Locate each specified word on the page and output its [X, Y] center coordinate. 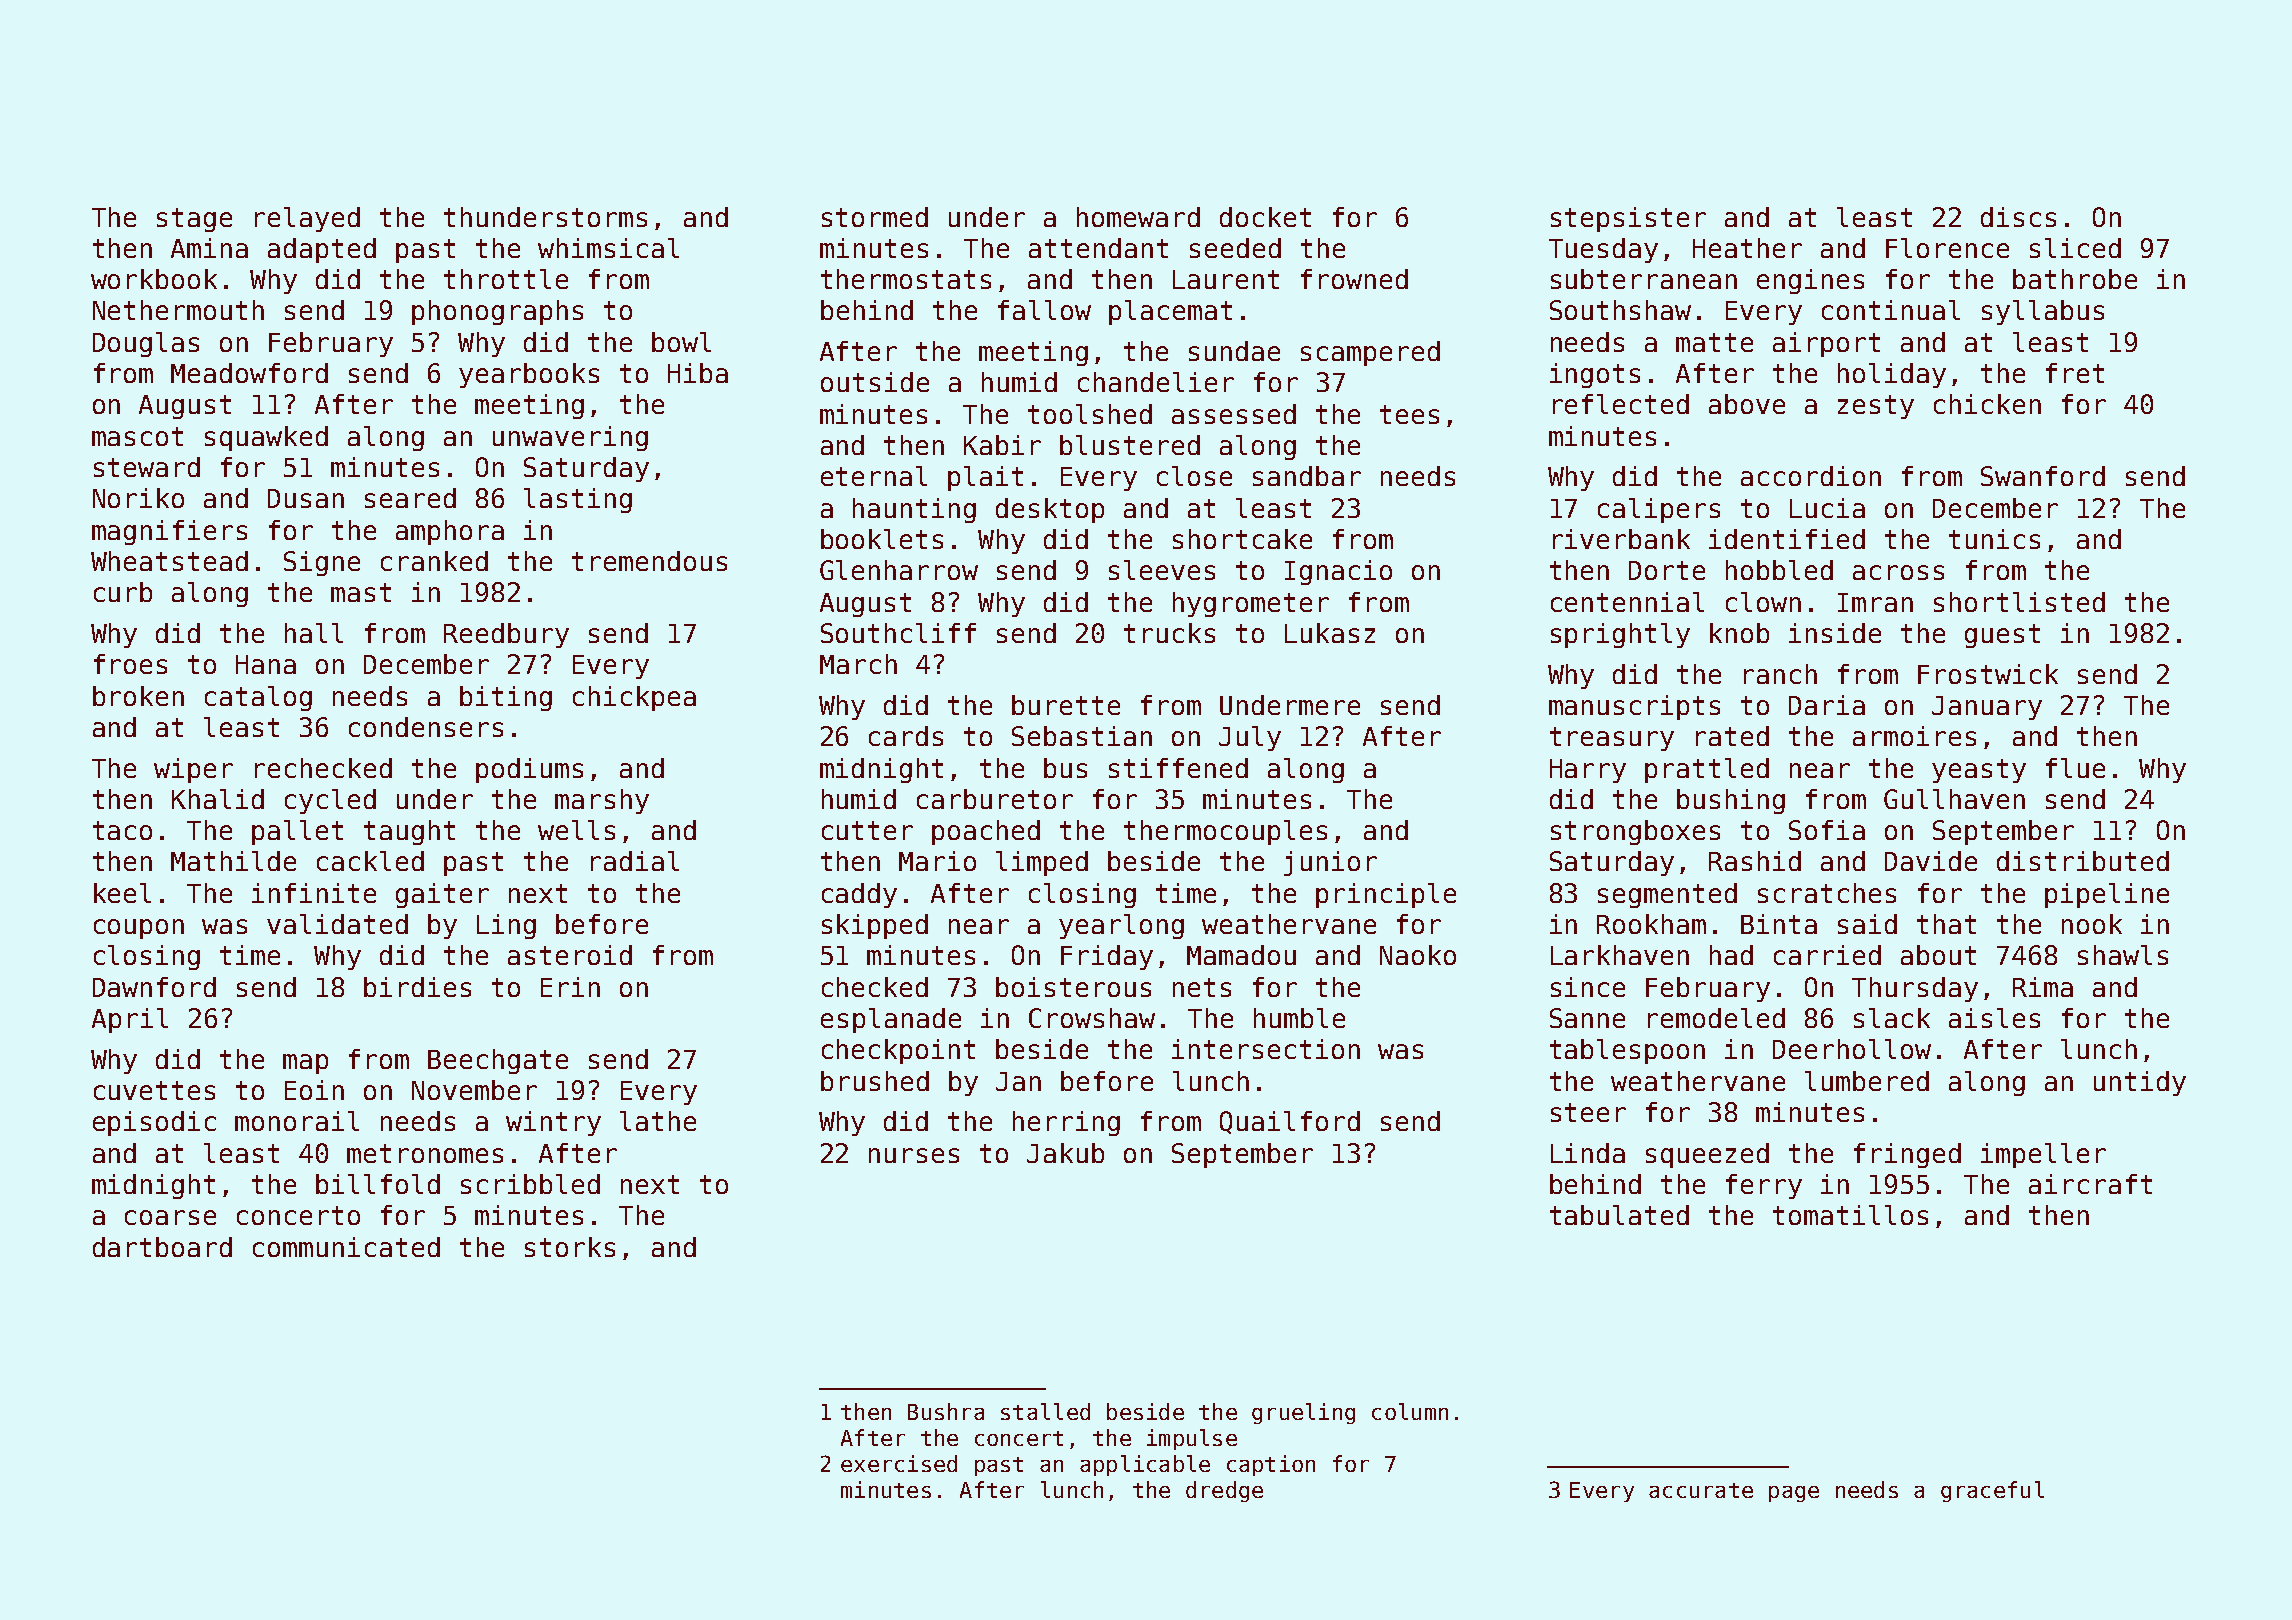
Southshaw [1620, 310]
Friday [1107, 957]
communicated [346, 1247]
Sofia [1827, 830]
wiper [193, 770]
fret [2075, 373]
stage [194, 220]
